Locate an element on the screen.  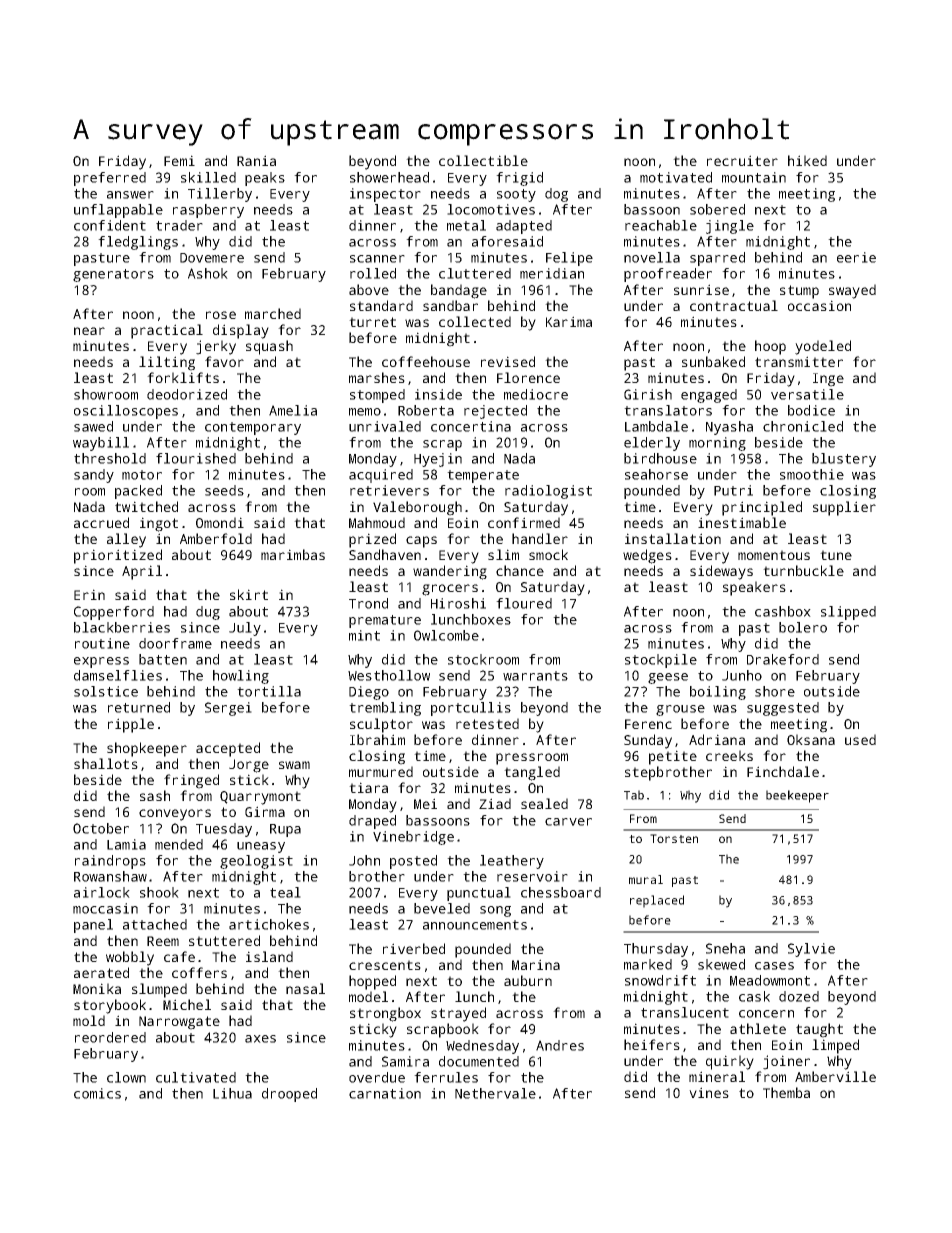
Mahmoud is located at coordinates (377, 522).
